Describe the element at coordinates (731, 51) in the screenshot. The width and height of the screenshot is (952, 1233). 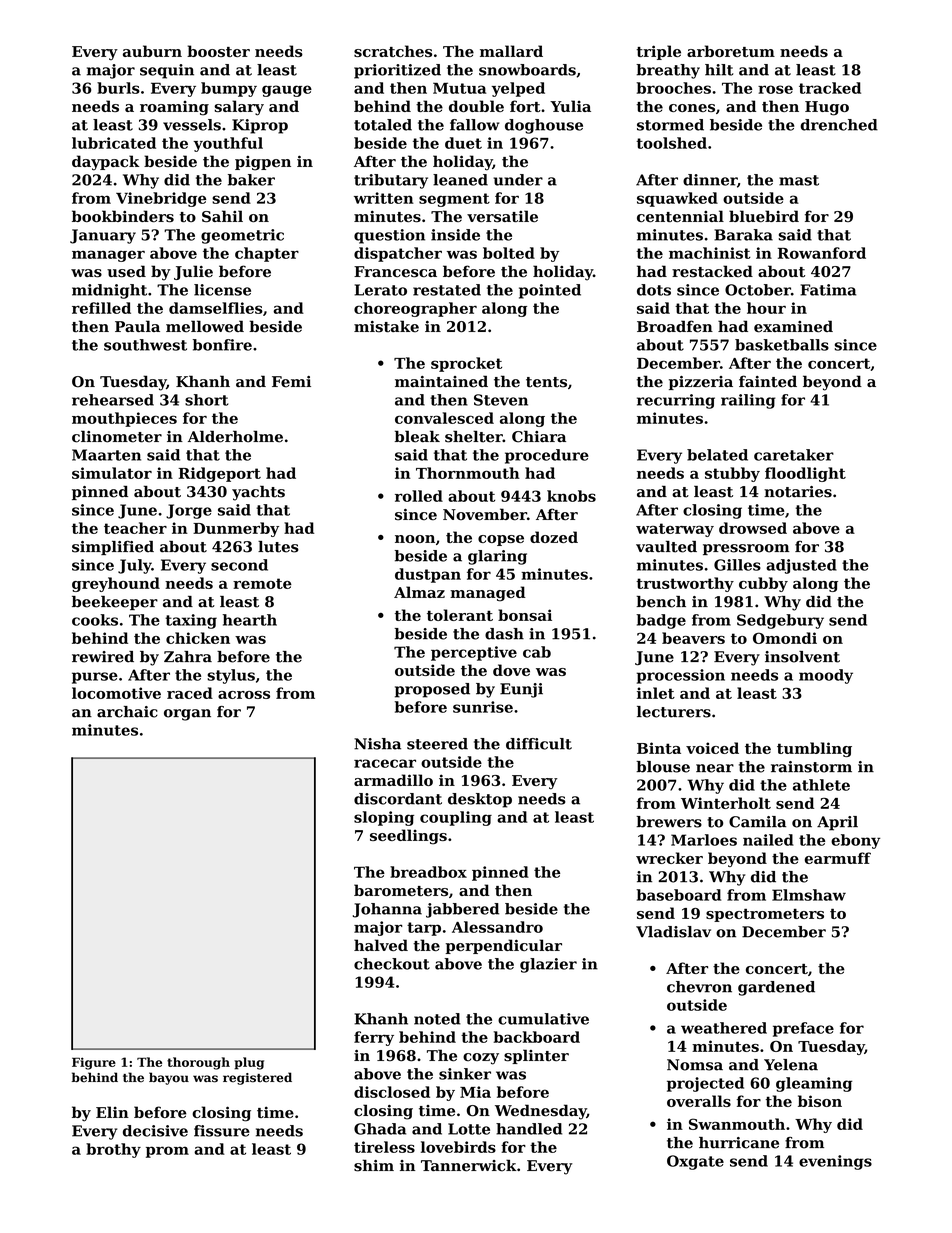
I see `arboretum` at that location.
